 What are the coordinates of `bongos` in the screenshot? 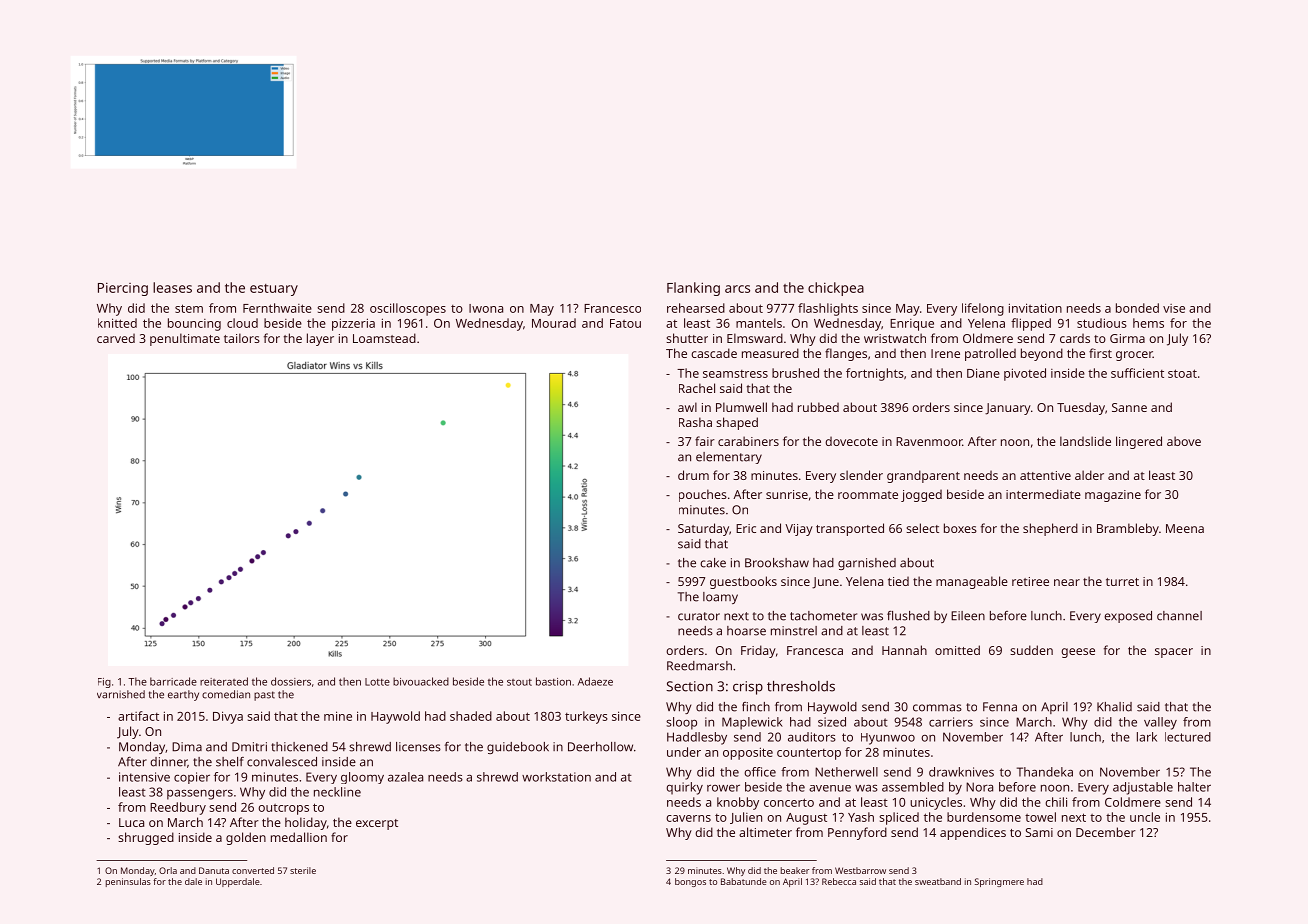 It's located at (690, 882).
